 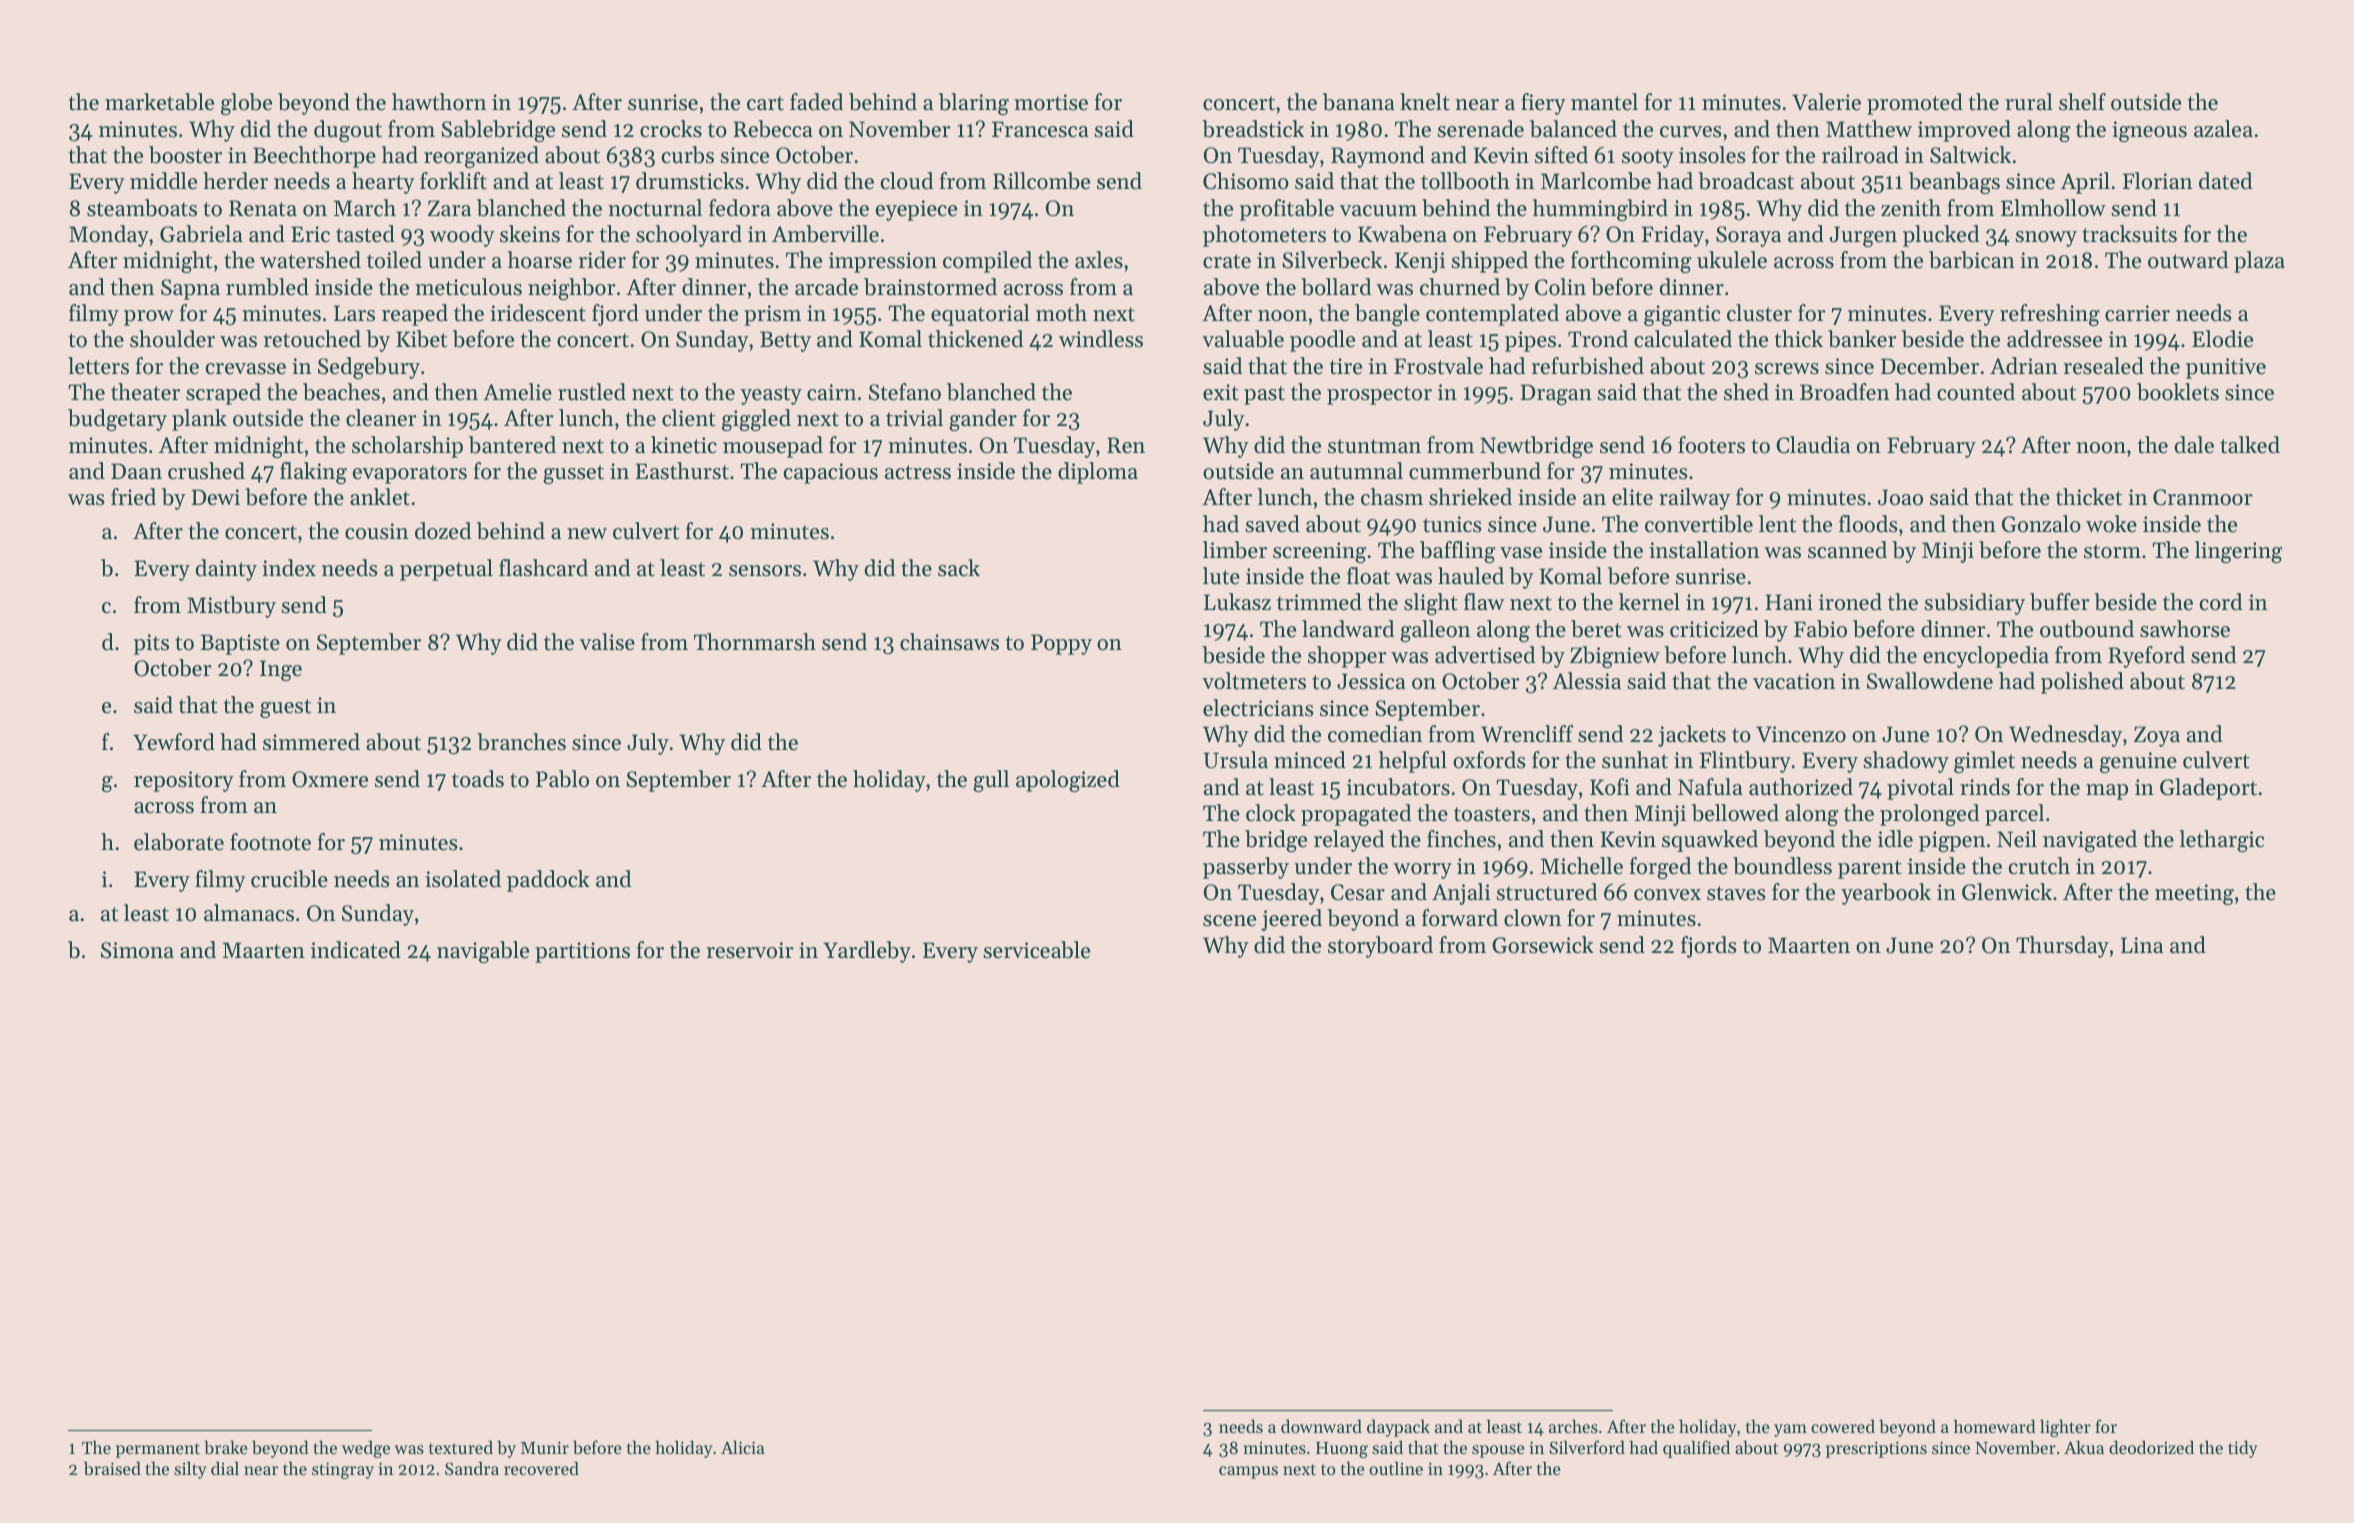 What do you see at coordinates (483, 952) in the screenshot?
I see `navigable` at bounding box center [483, 952].
